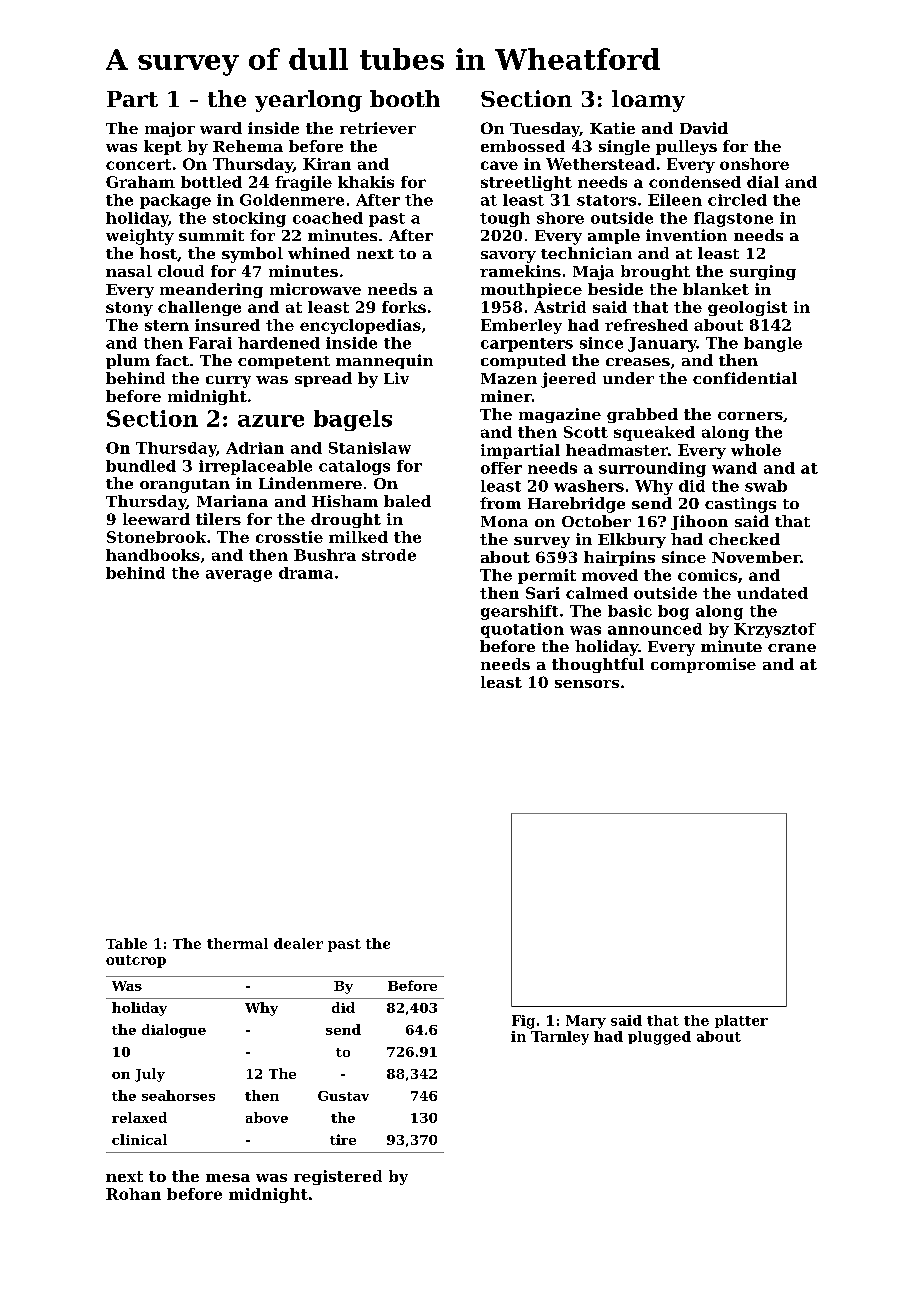 The height and width of the page is (1308, 924). What do you see at coordinates (405, 98) in the page?
I see `booth` at bounding box center [405, 98].
